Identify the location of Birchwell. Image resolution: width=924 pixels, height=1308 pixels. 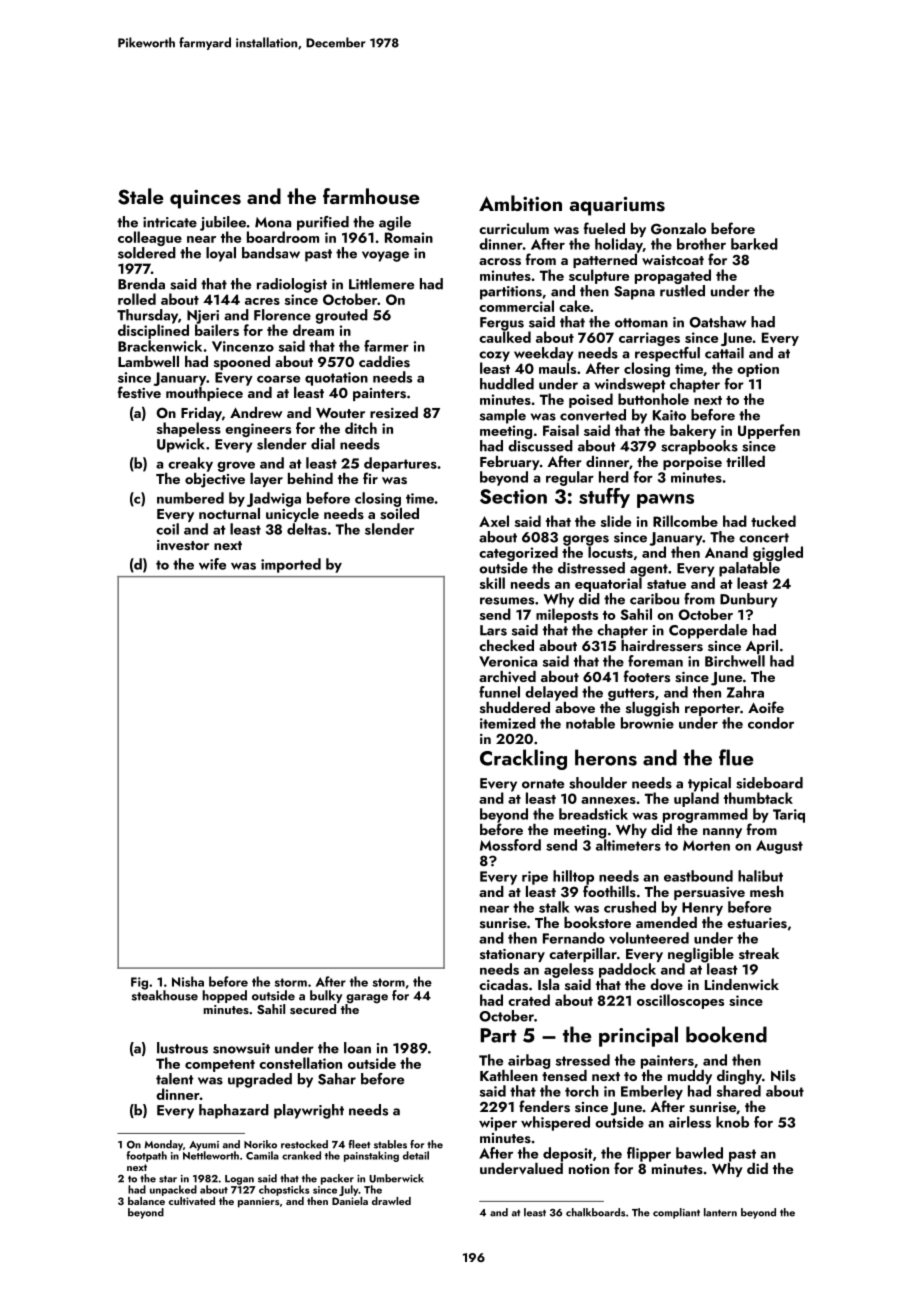
(735, 661).
